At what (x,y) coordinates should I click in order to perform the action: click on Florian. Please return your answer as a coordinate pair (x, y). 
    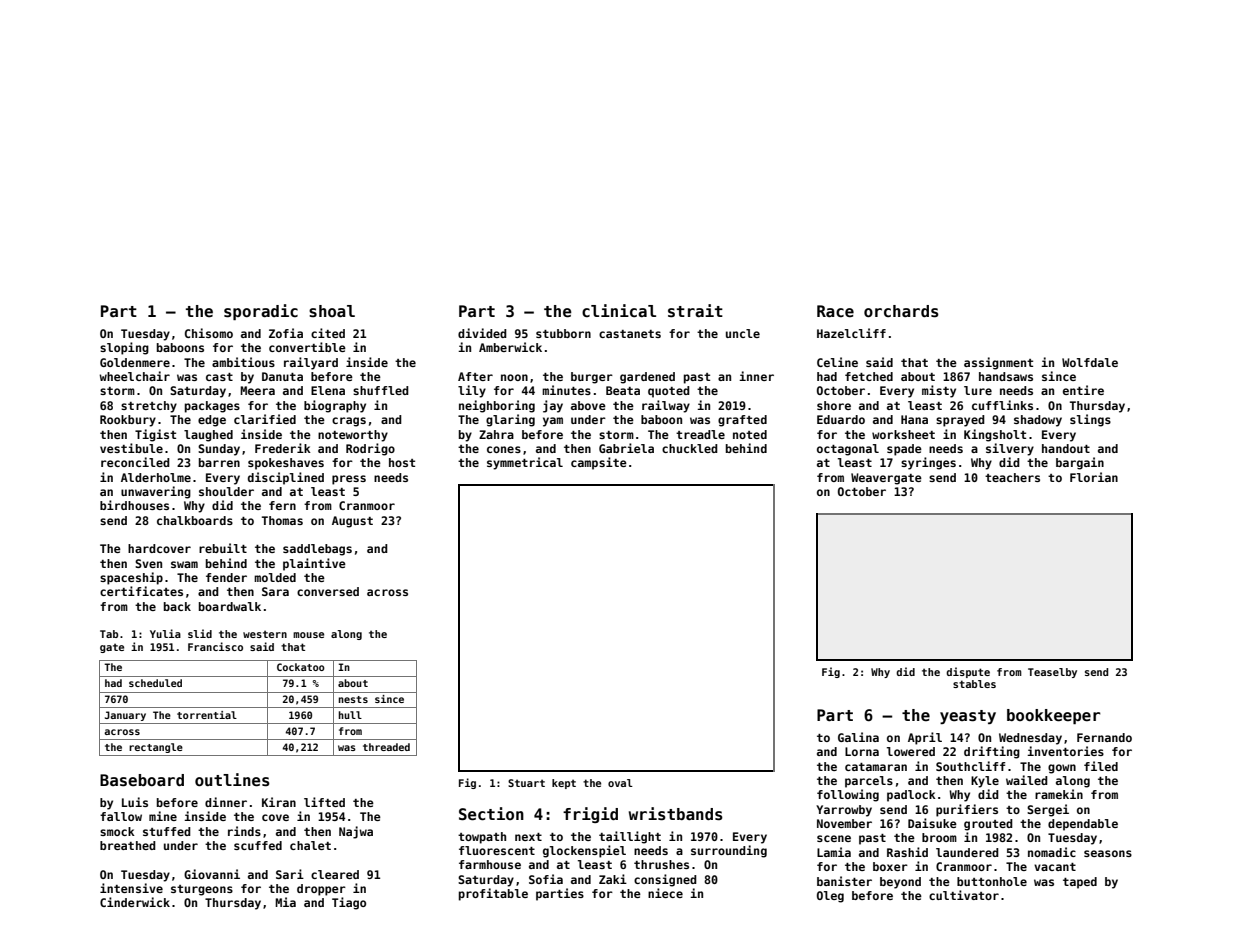
    Looking at the image, I should click on (1094, 477).
